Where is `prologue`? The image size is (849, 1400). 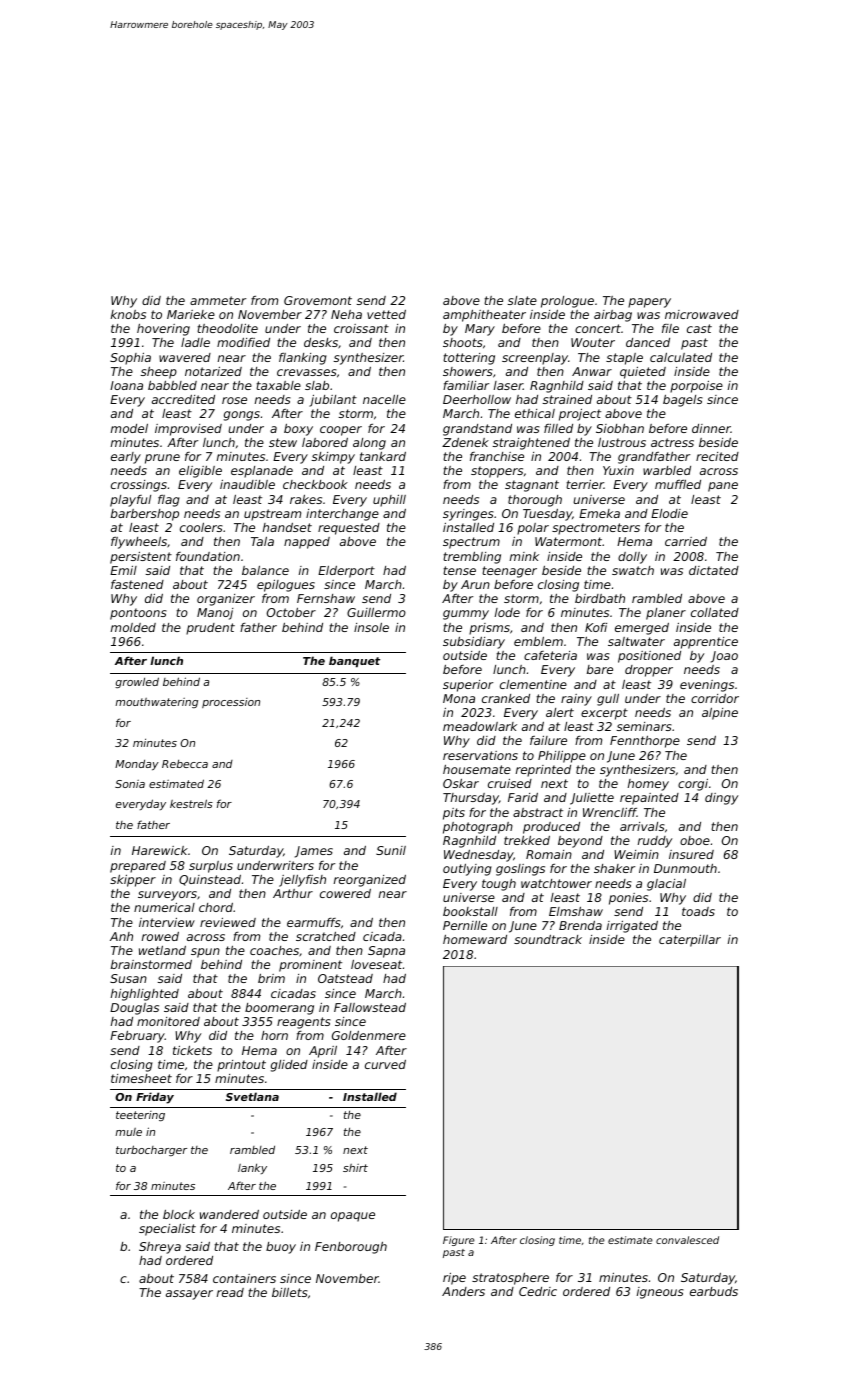 prologue is located at coordinates (567, 302).
